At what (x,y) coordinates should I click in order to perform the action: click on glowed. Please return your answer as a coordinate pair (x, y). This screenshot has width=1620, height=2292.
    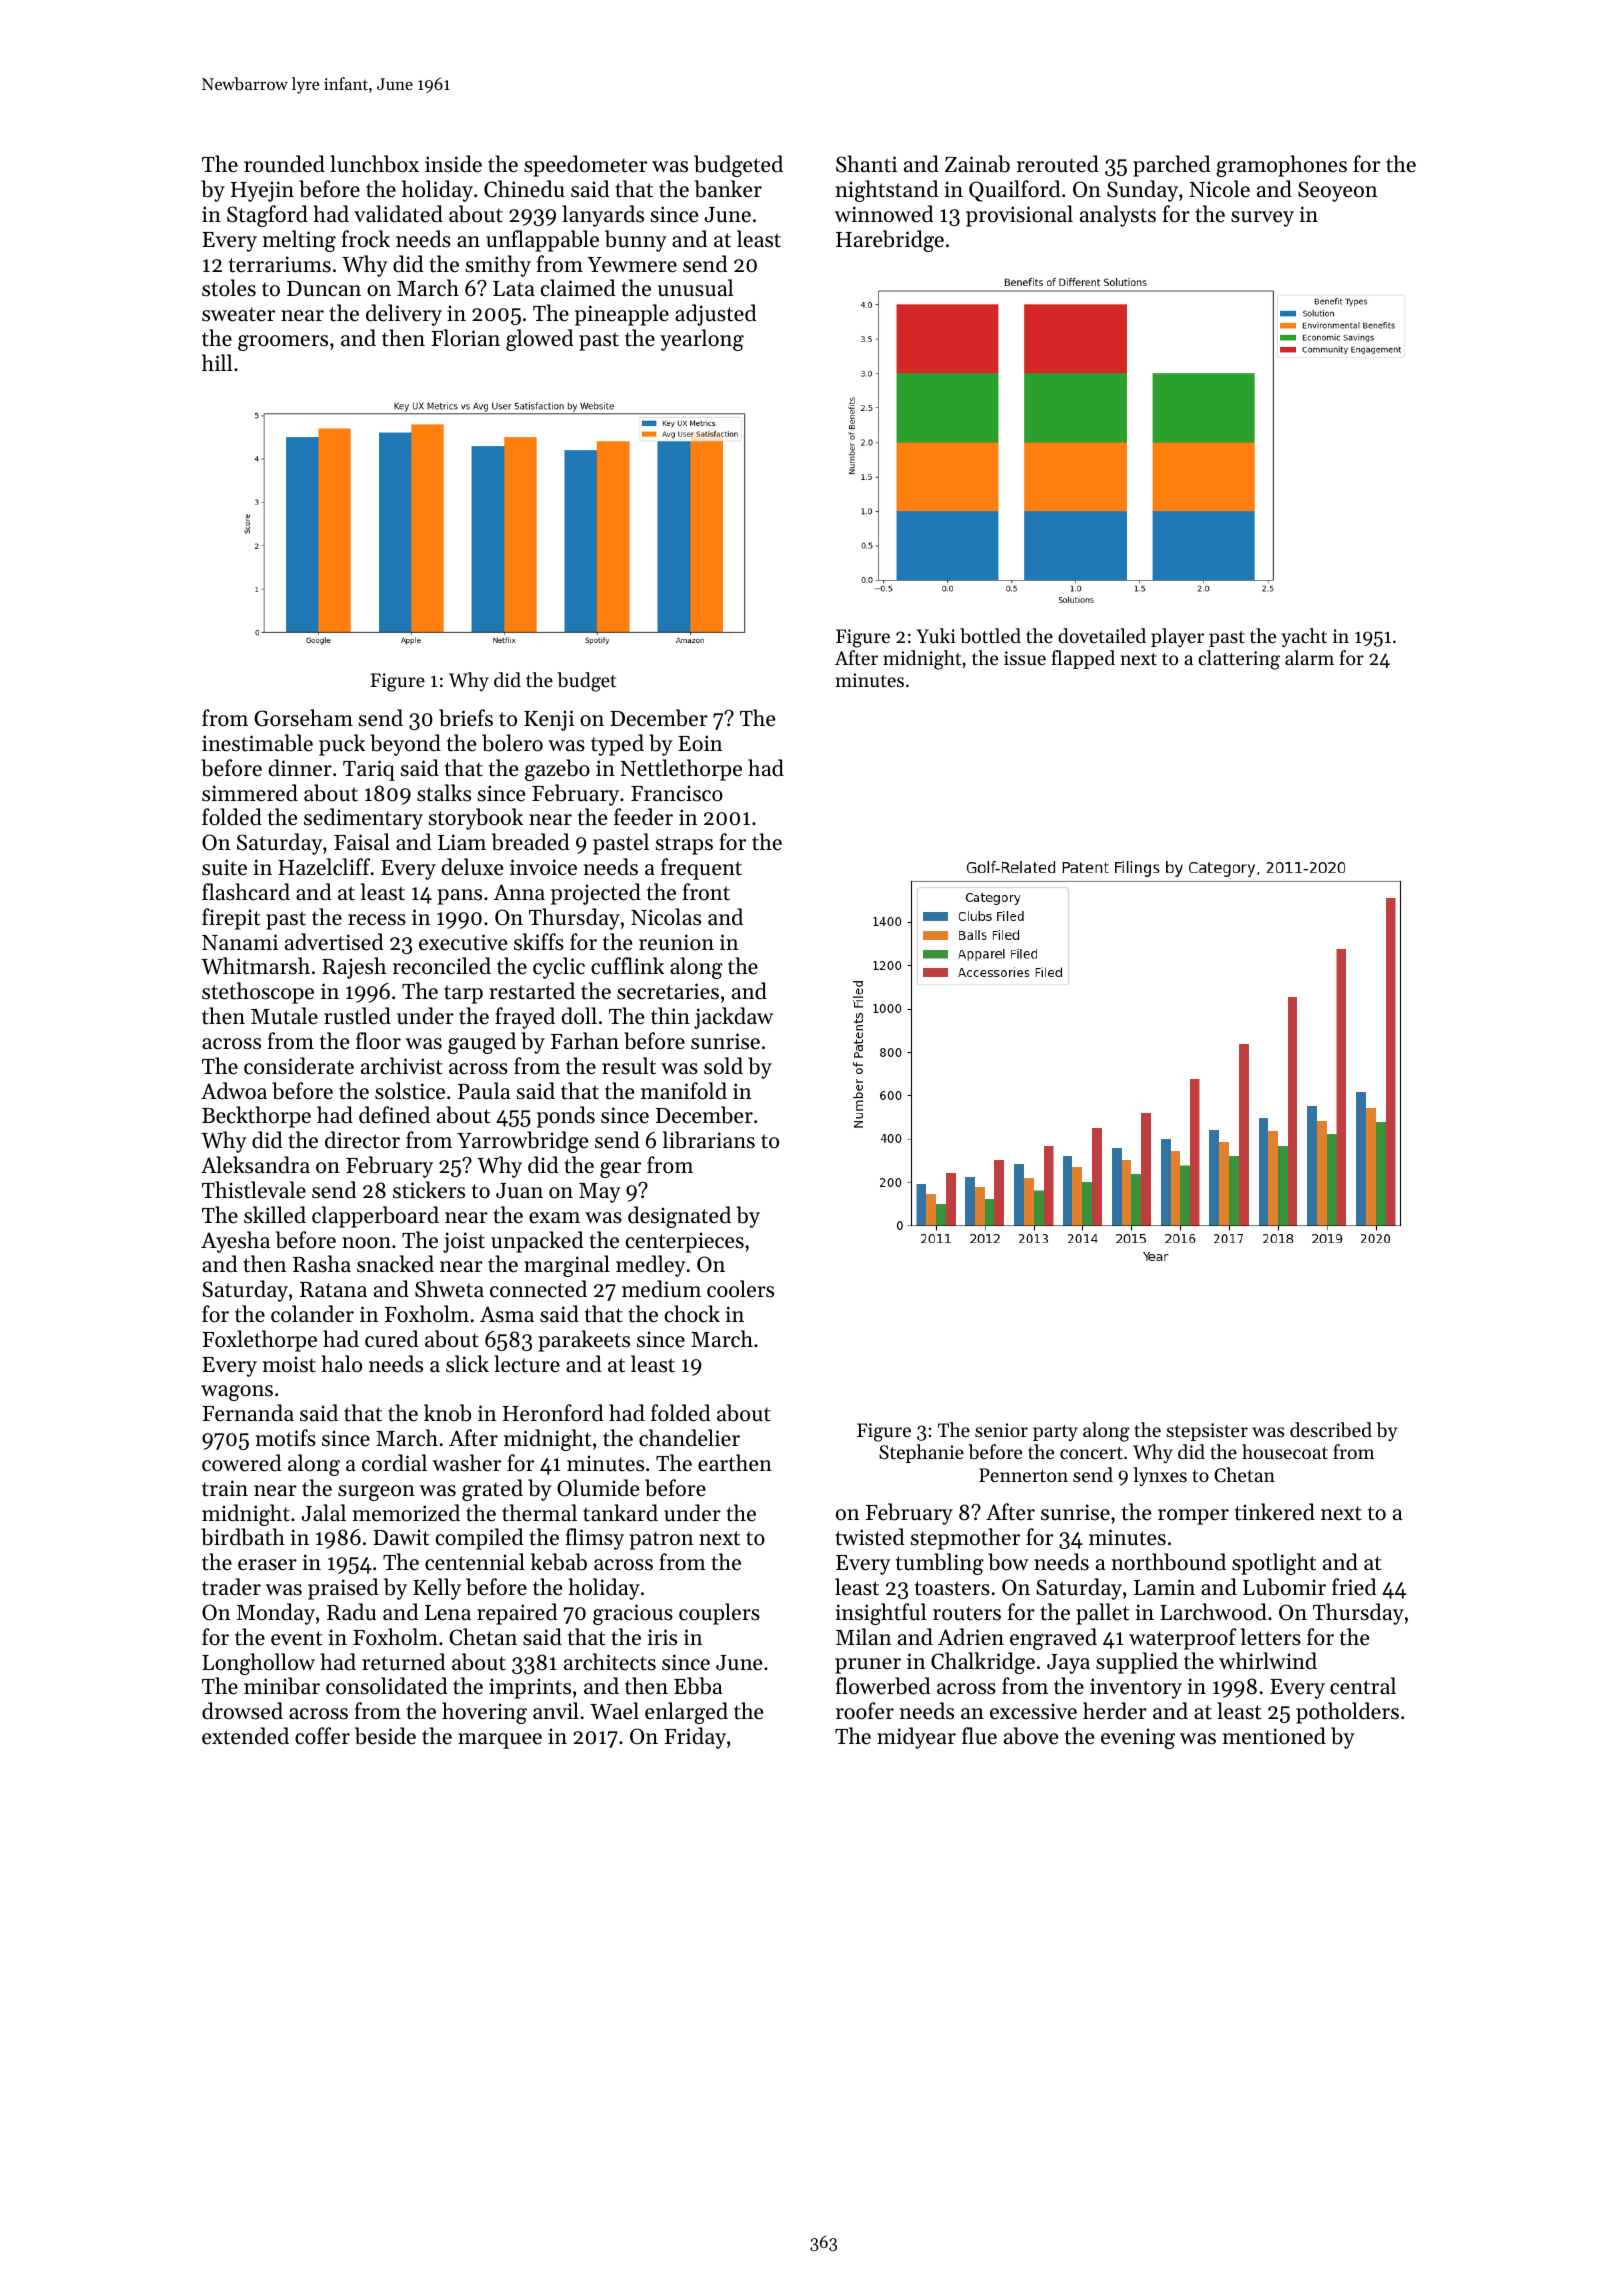
    Looking at the image, I should click on (540, 340).
